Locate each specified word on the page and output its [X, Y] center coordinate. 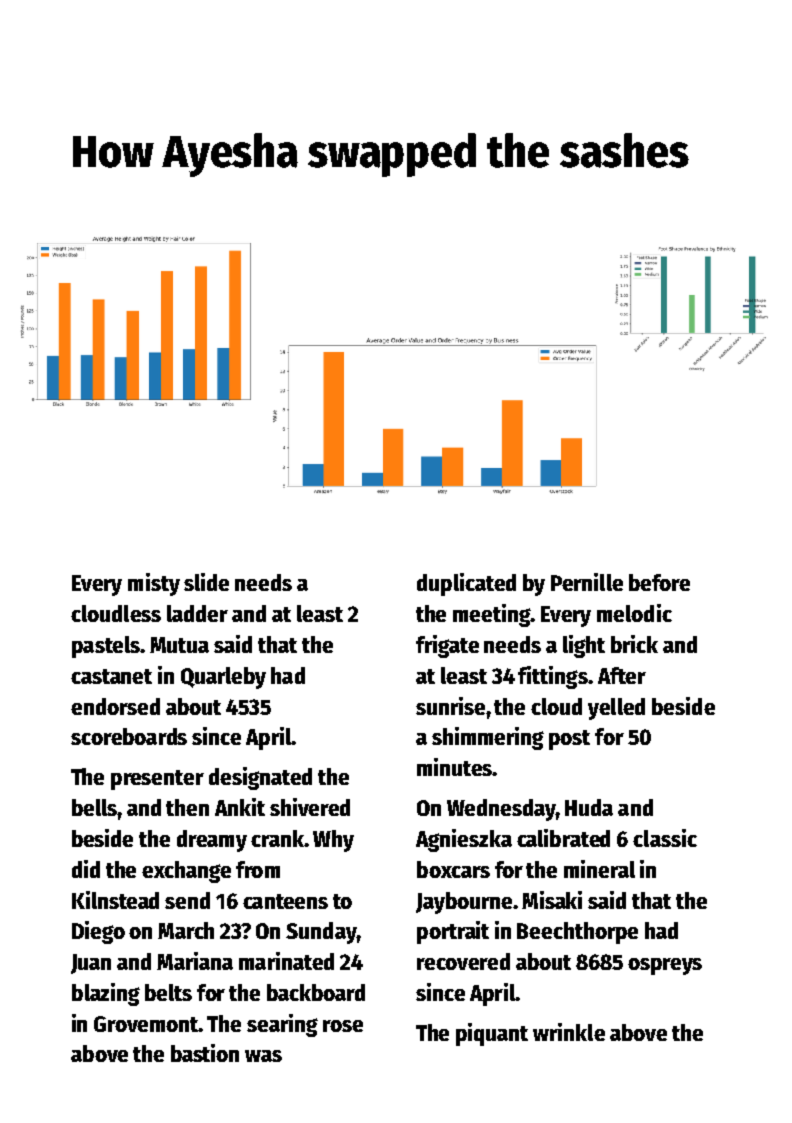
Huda [589, 807]
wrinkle [569, 1032]
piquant [492, 1034]
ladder [197, 613]
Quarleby [223, 678]
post [569, 740]
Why [333, 841]
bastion [205, 1053]
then [187, 807]
